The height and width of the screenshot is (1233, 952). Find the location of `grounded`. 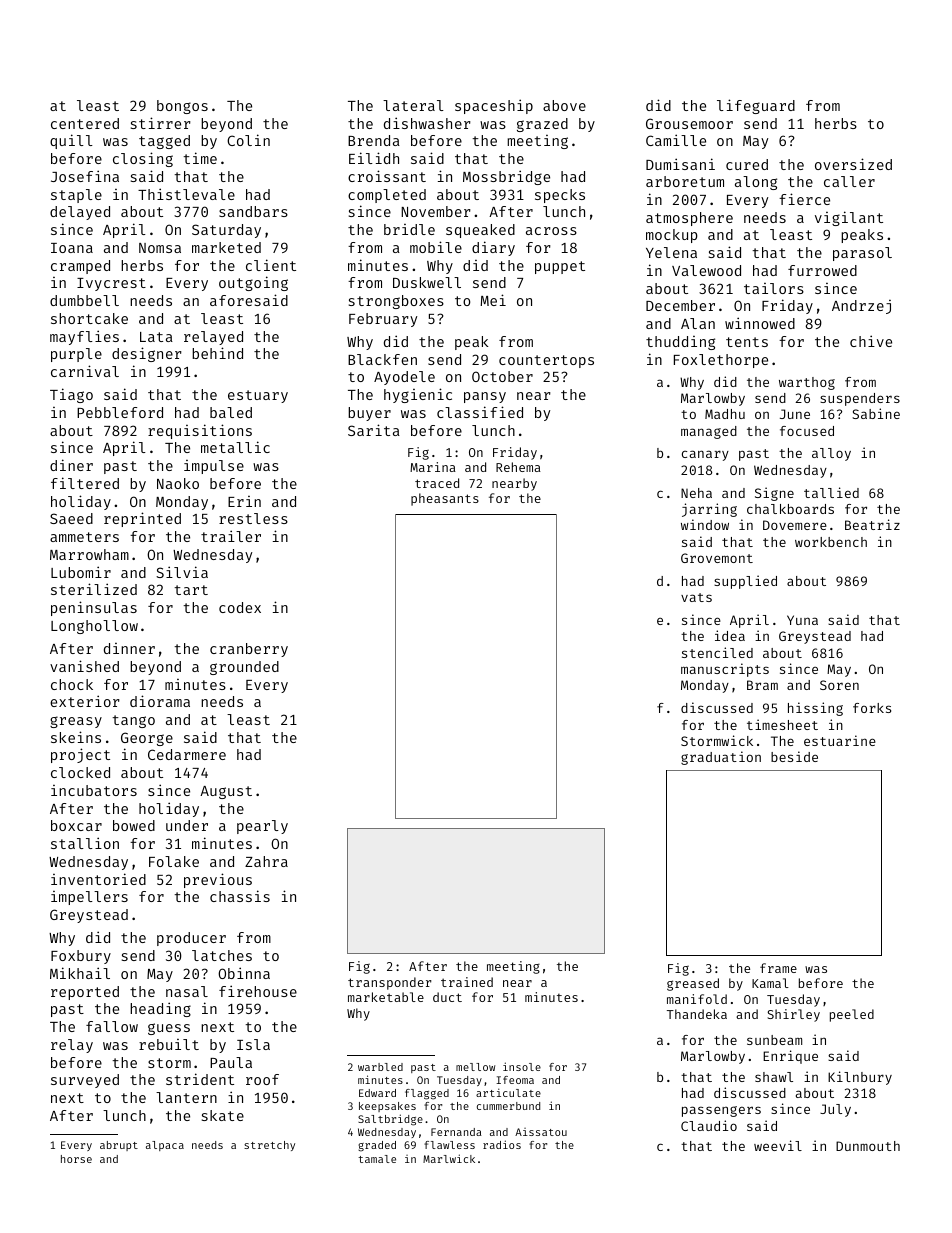

grounded is located at coordinates (244, 668).
